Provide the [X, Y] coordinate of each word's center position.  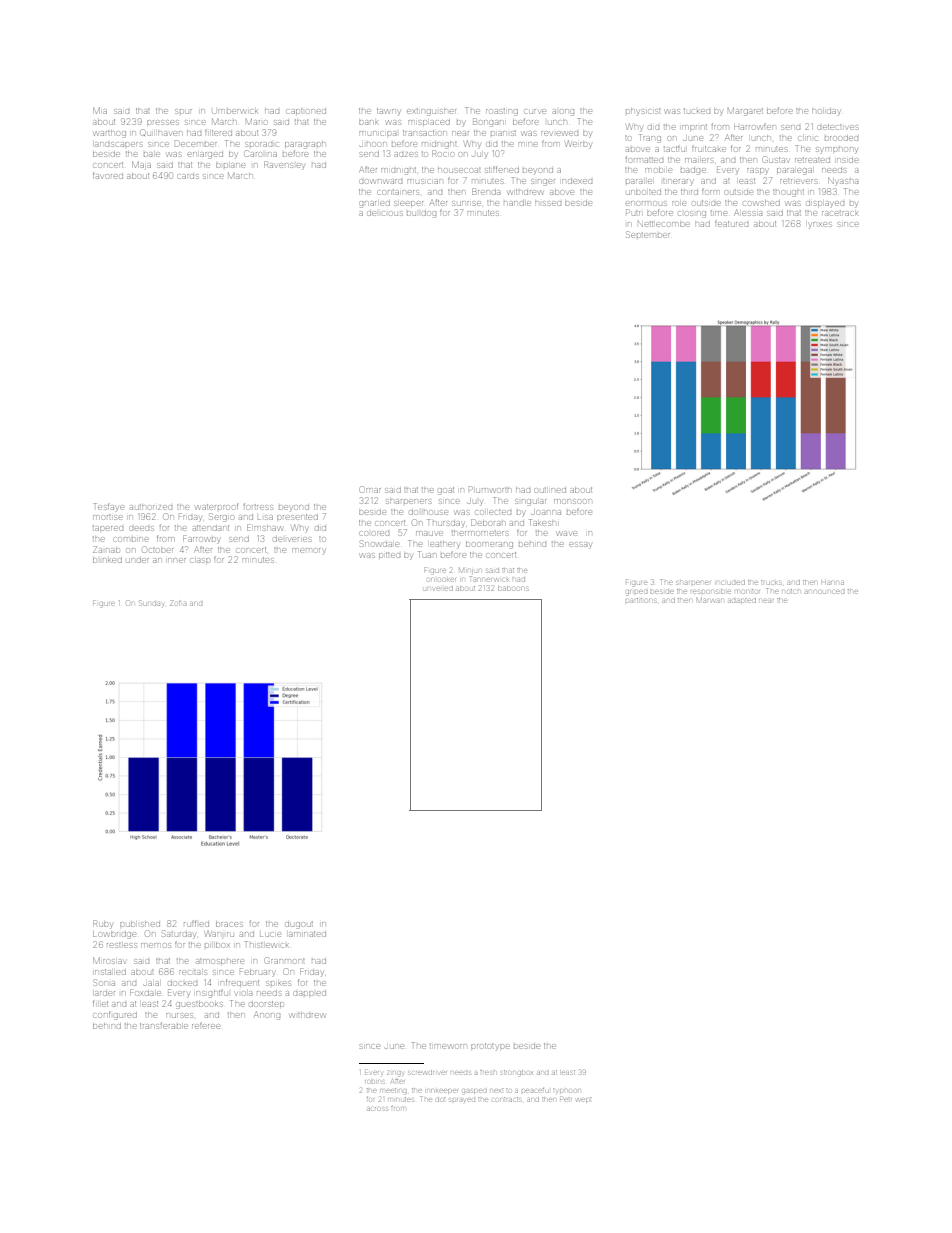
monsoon [573, 501]
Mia [100, 110]
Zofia [178, 603]
